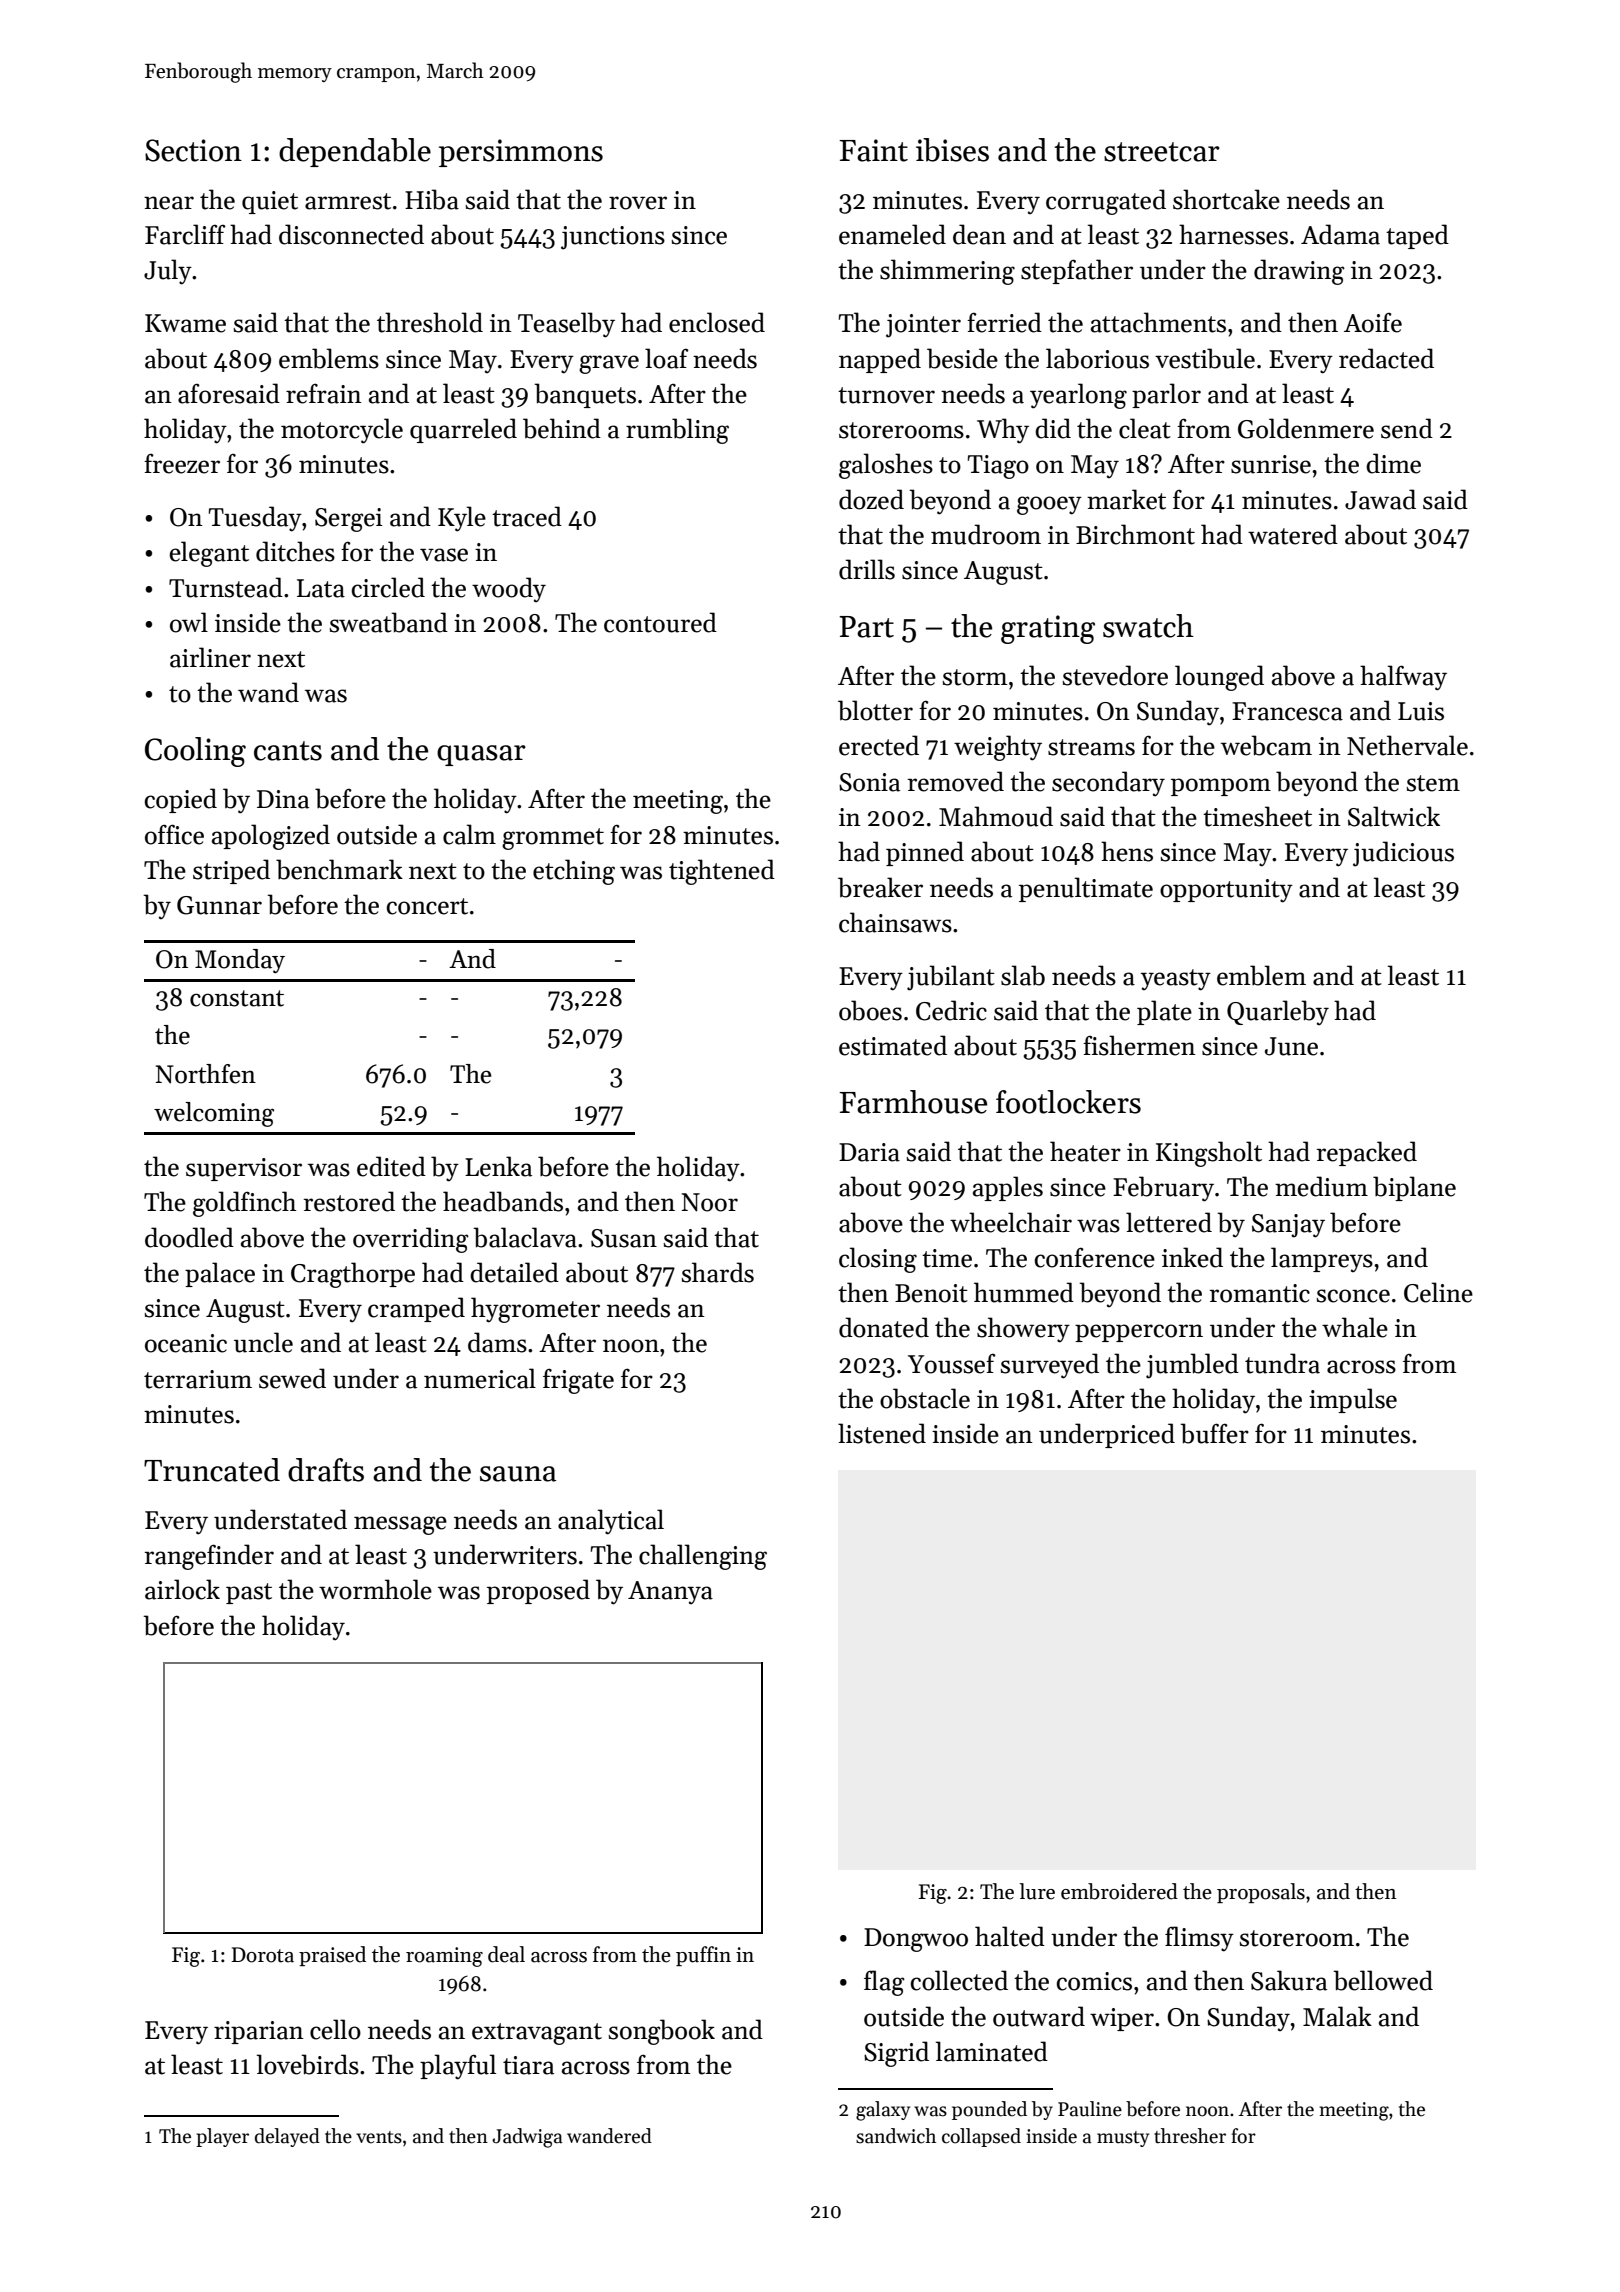 The width and height of the screenshot is (1620, 2292). I want to click on attachments, so click(1158, 322).
